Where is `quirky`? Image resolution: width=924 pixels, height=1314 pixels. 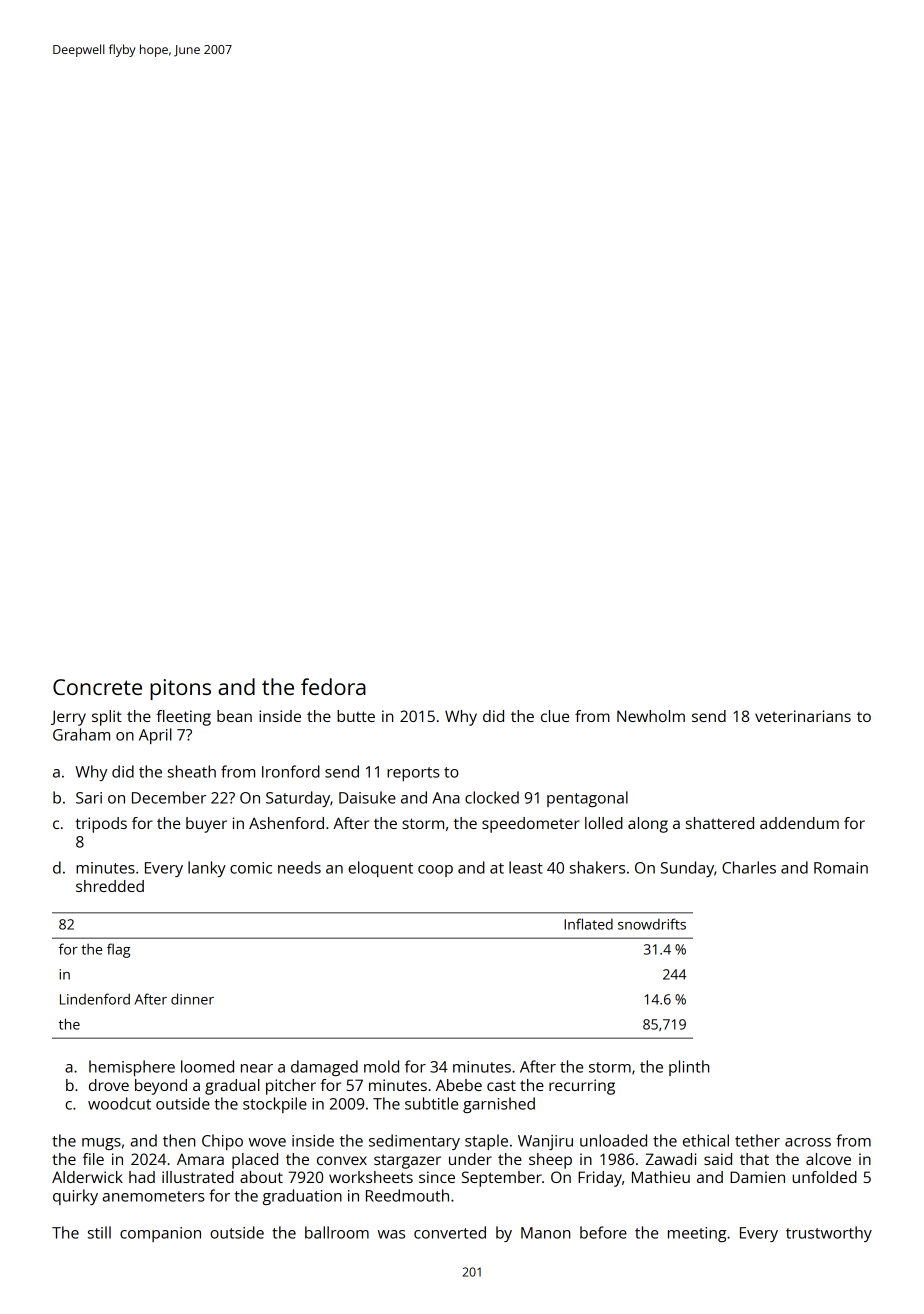 quirky is located at coordinates (75, 1197).
